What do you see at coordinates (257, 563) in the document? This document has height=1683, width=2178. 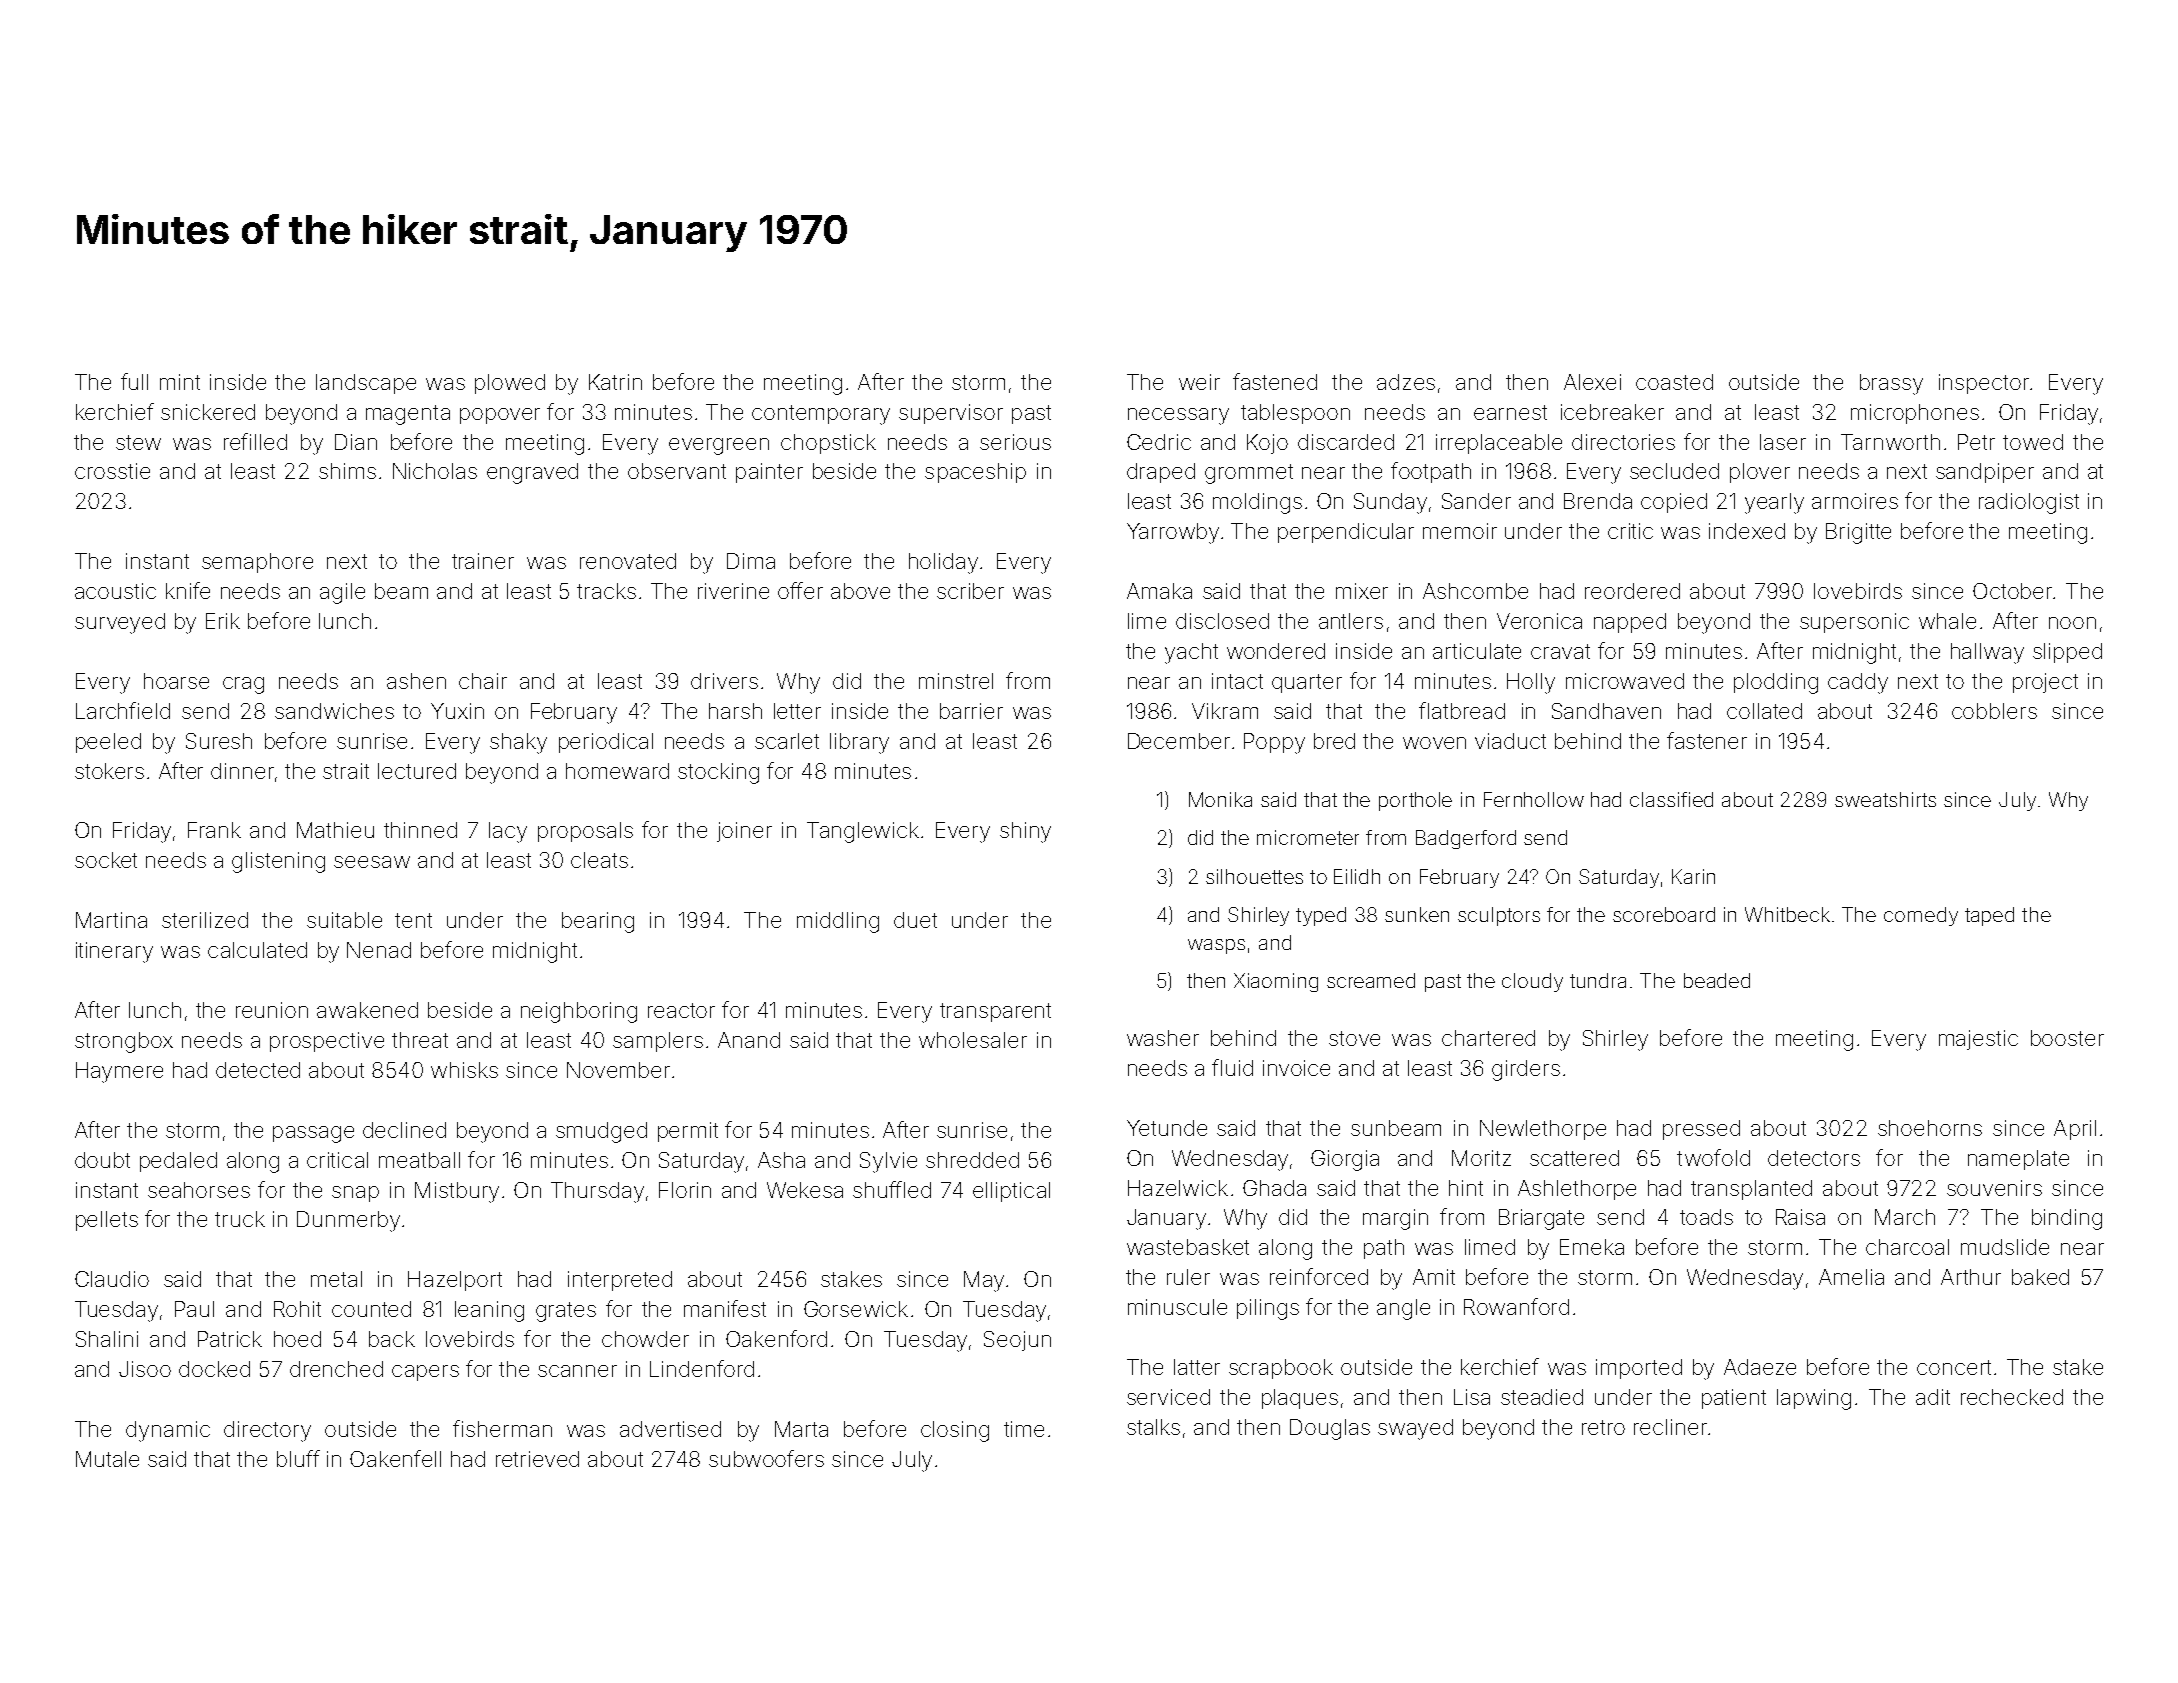 I see `semaphore` at bounding box center [257, 563].
